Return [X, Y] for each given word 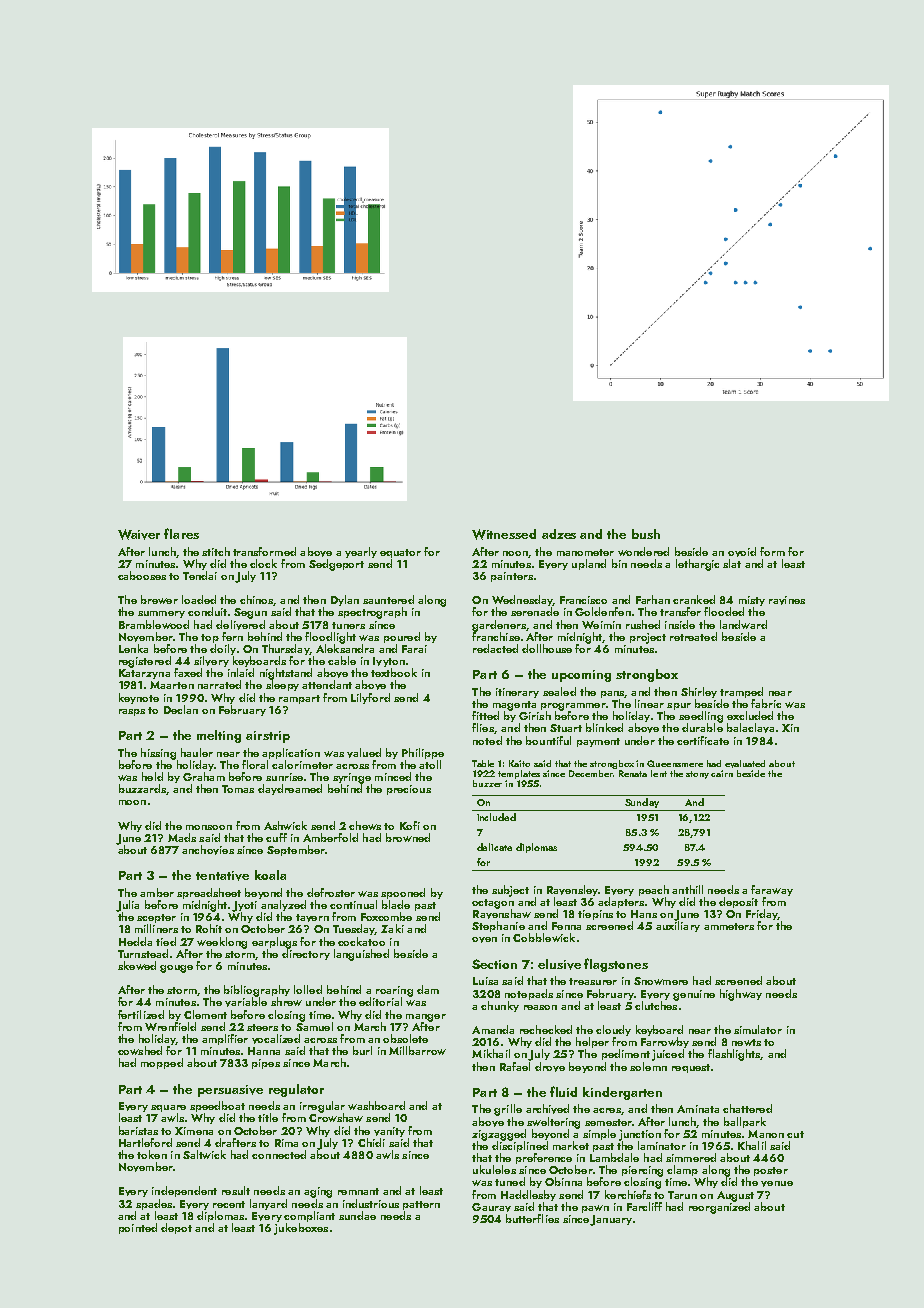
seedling [701, 717]
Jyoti [244, 906]
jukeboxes [301, 1229]
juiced [668, 1055]
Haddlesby [528, 1195]
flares [181, 533]
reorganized [719, 1208]
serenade [535, 611]
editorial [380, 1001]
